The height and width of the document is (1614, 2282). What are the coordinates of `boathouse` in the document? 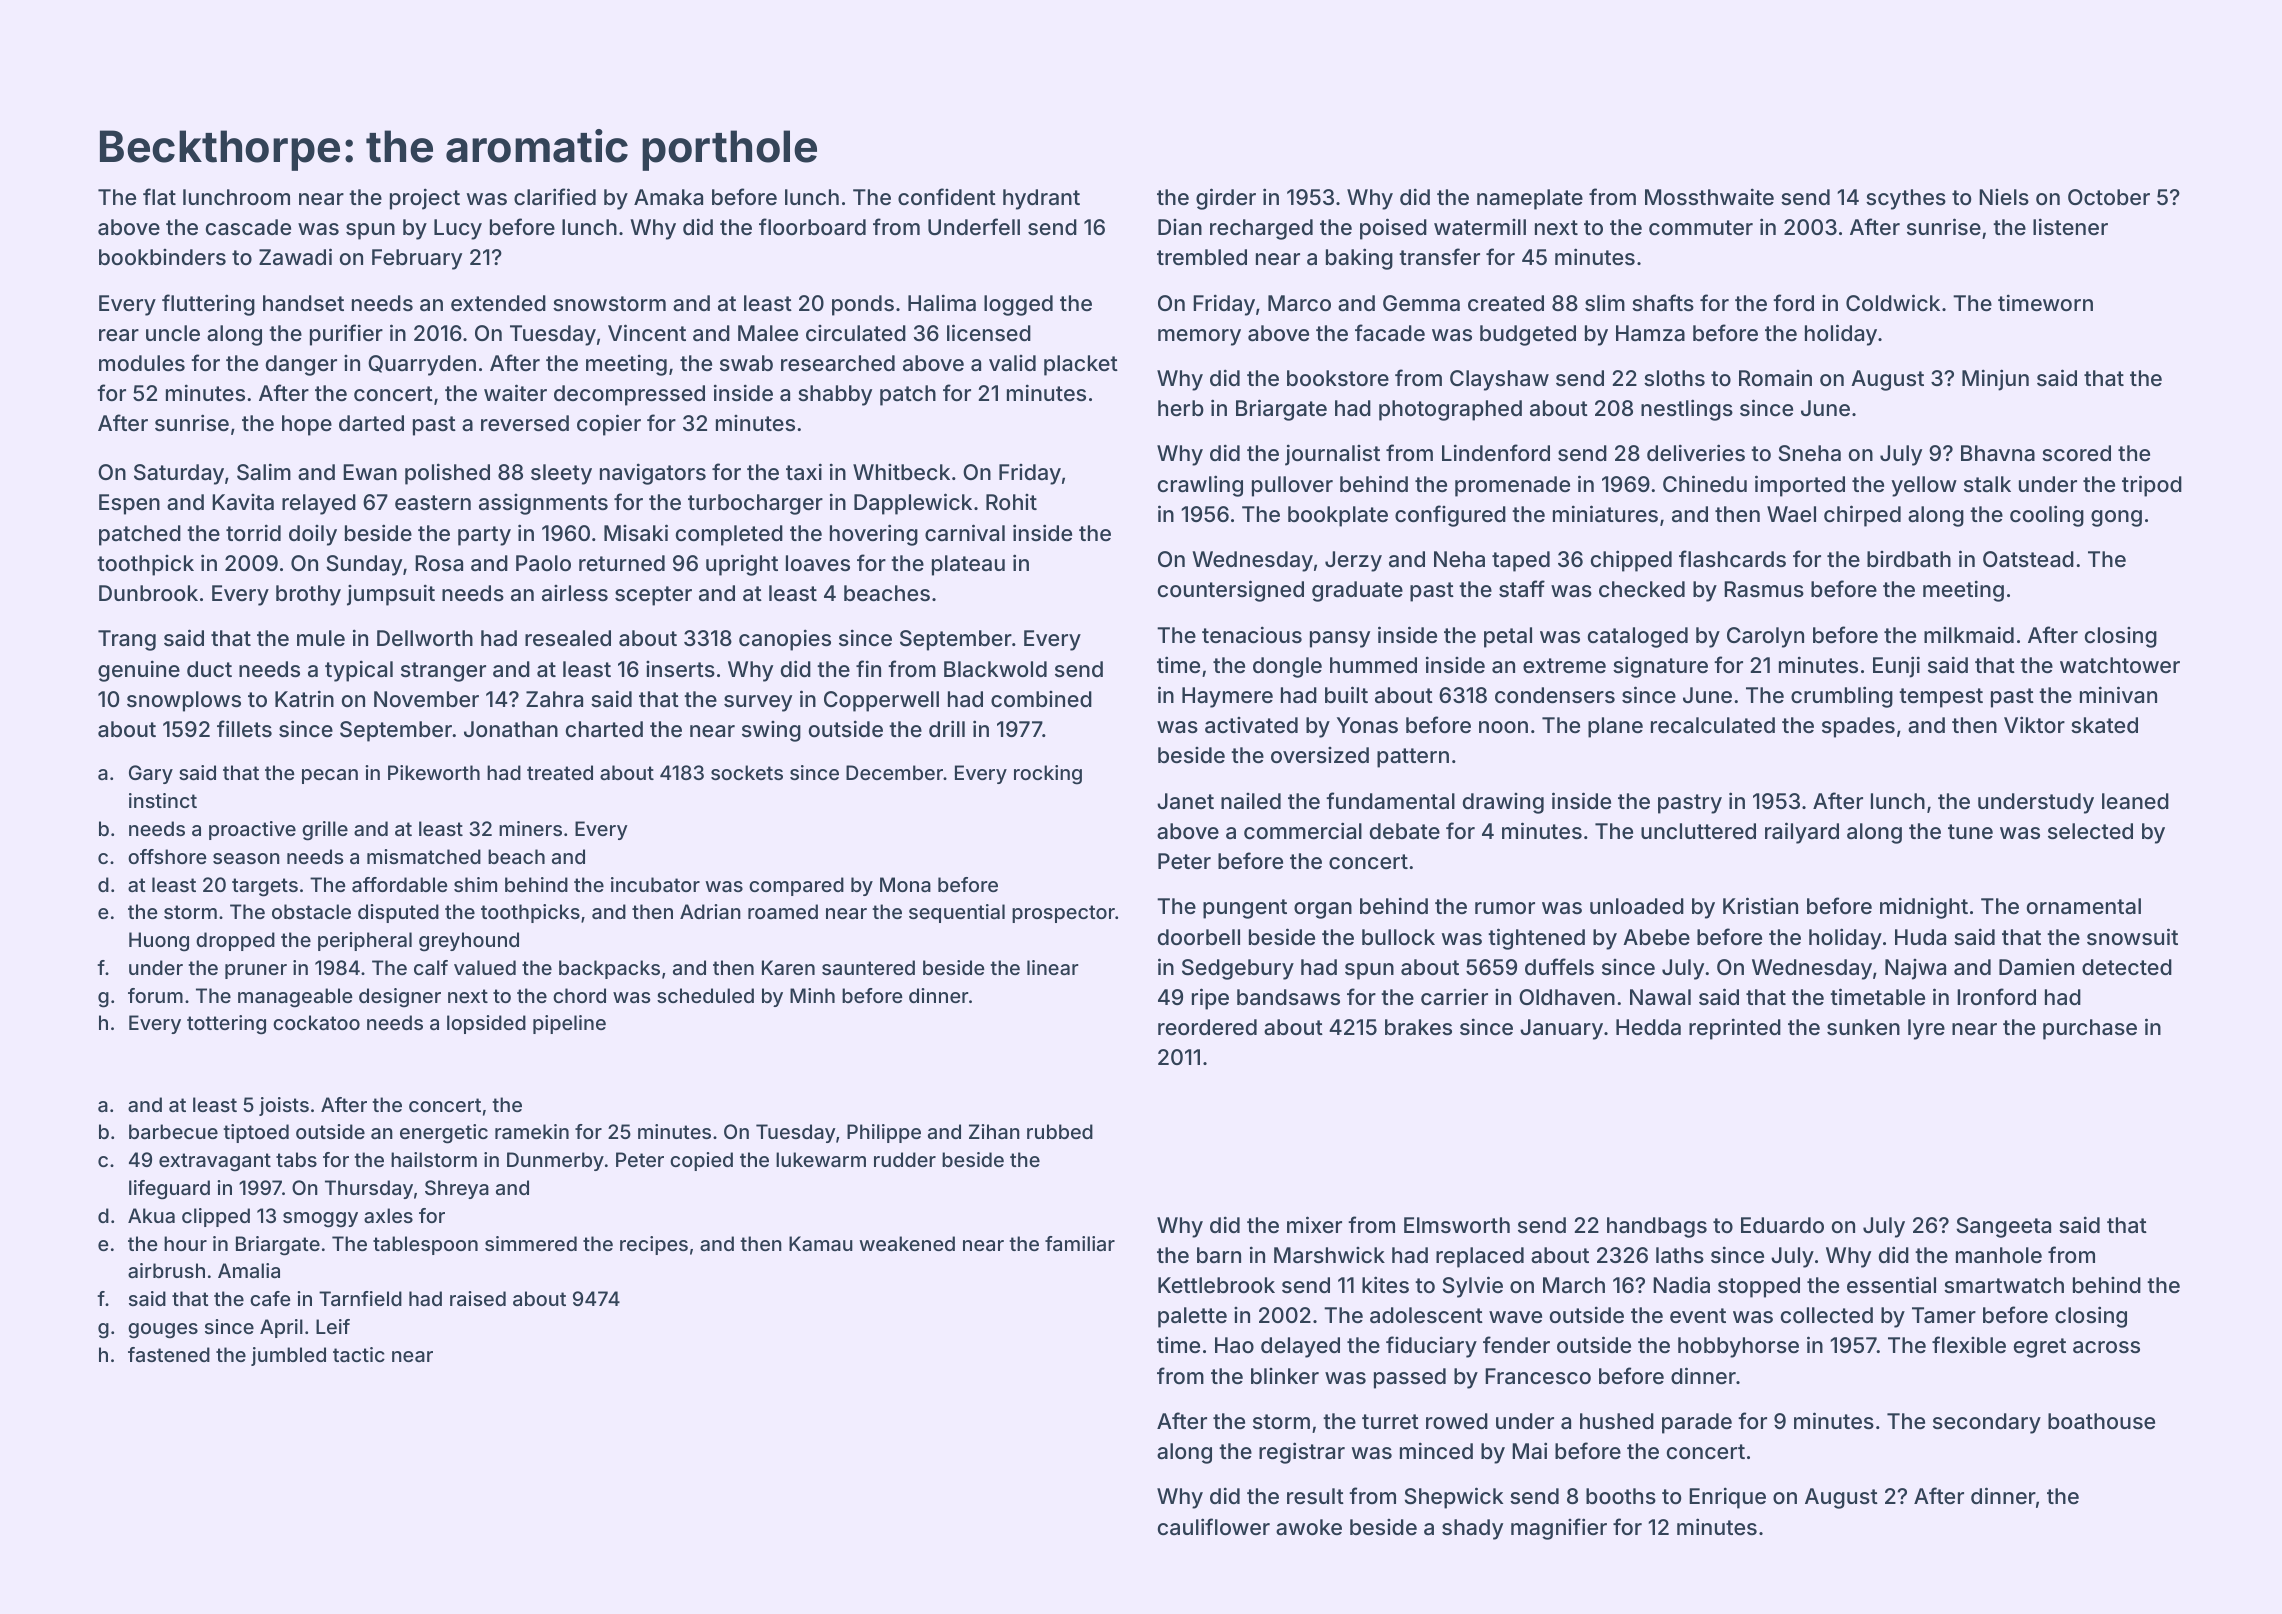 It's located at (2101, 1421).
